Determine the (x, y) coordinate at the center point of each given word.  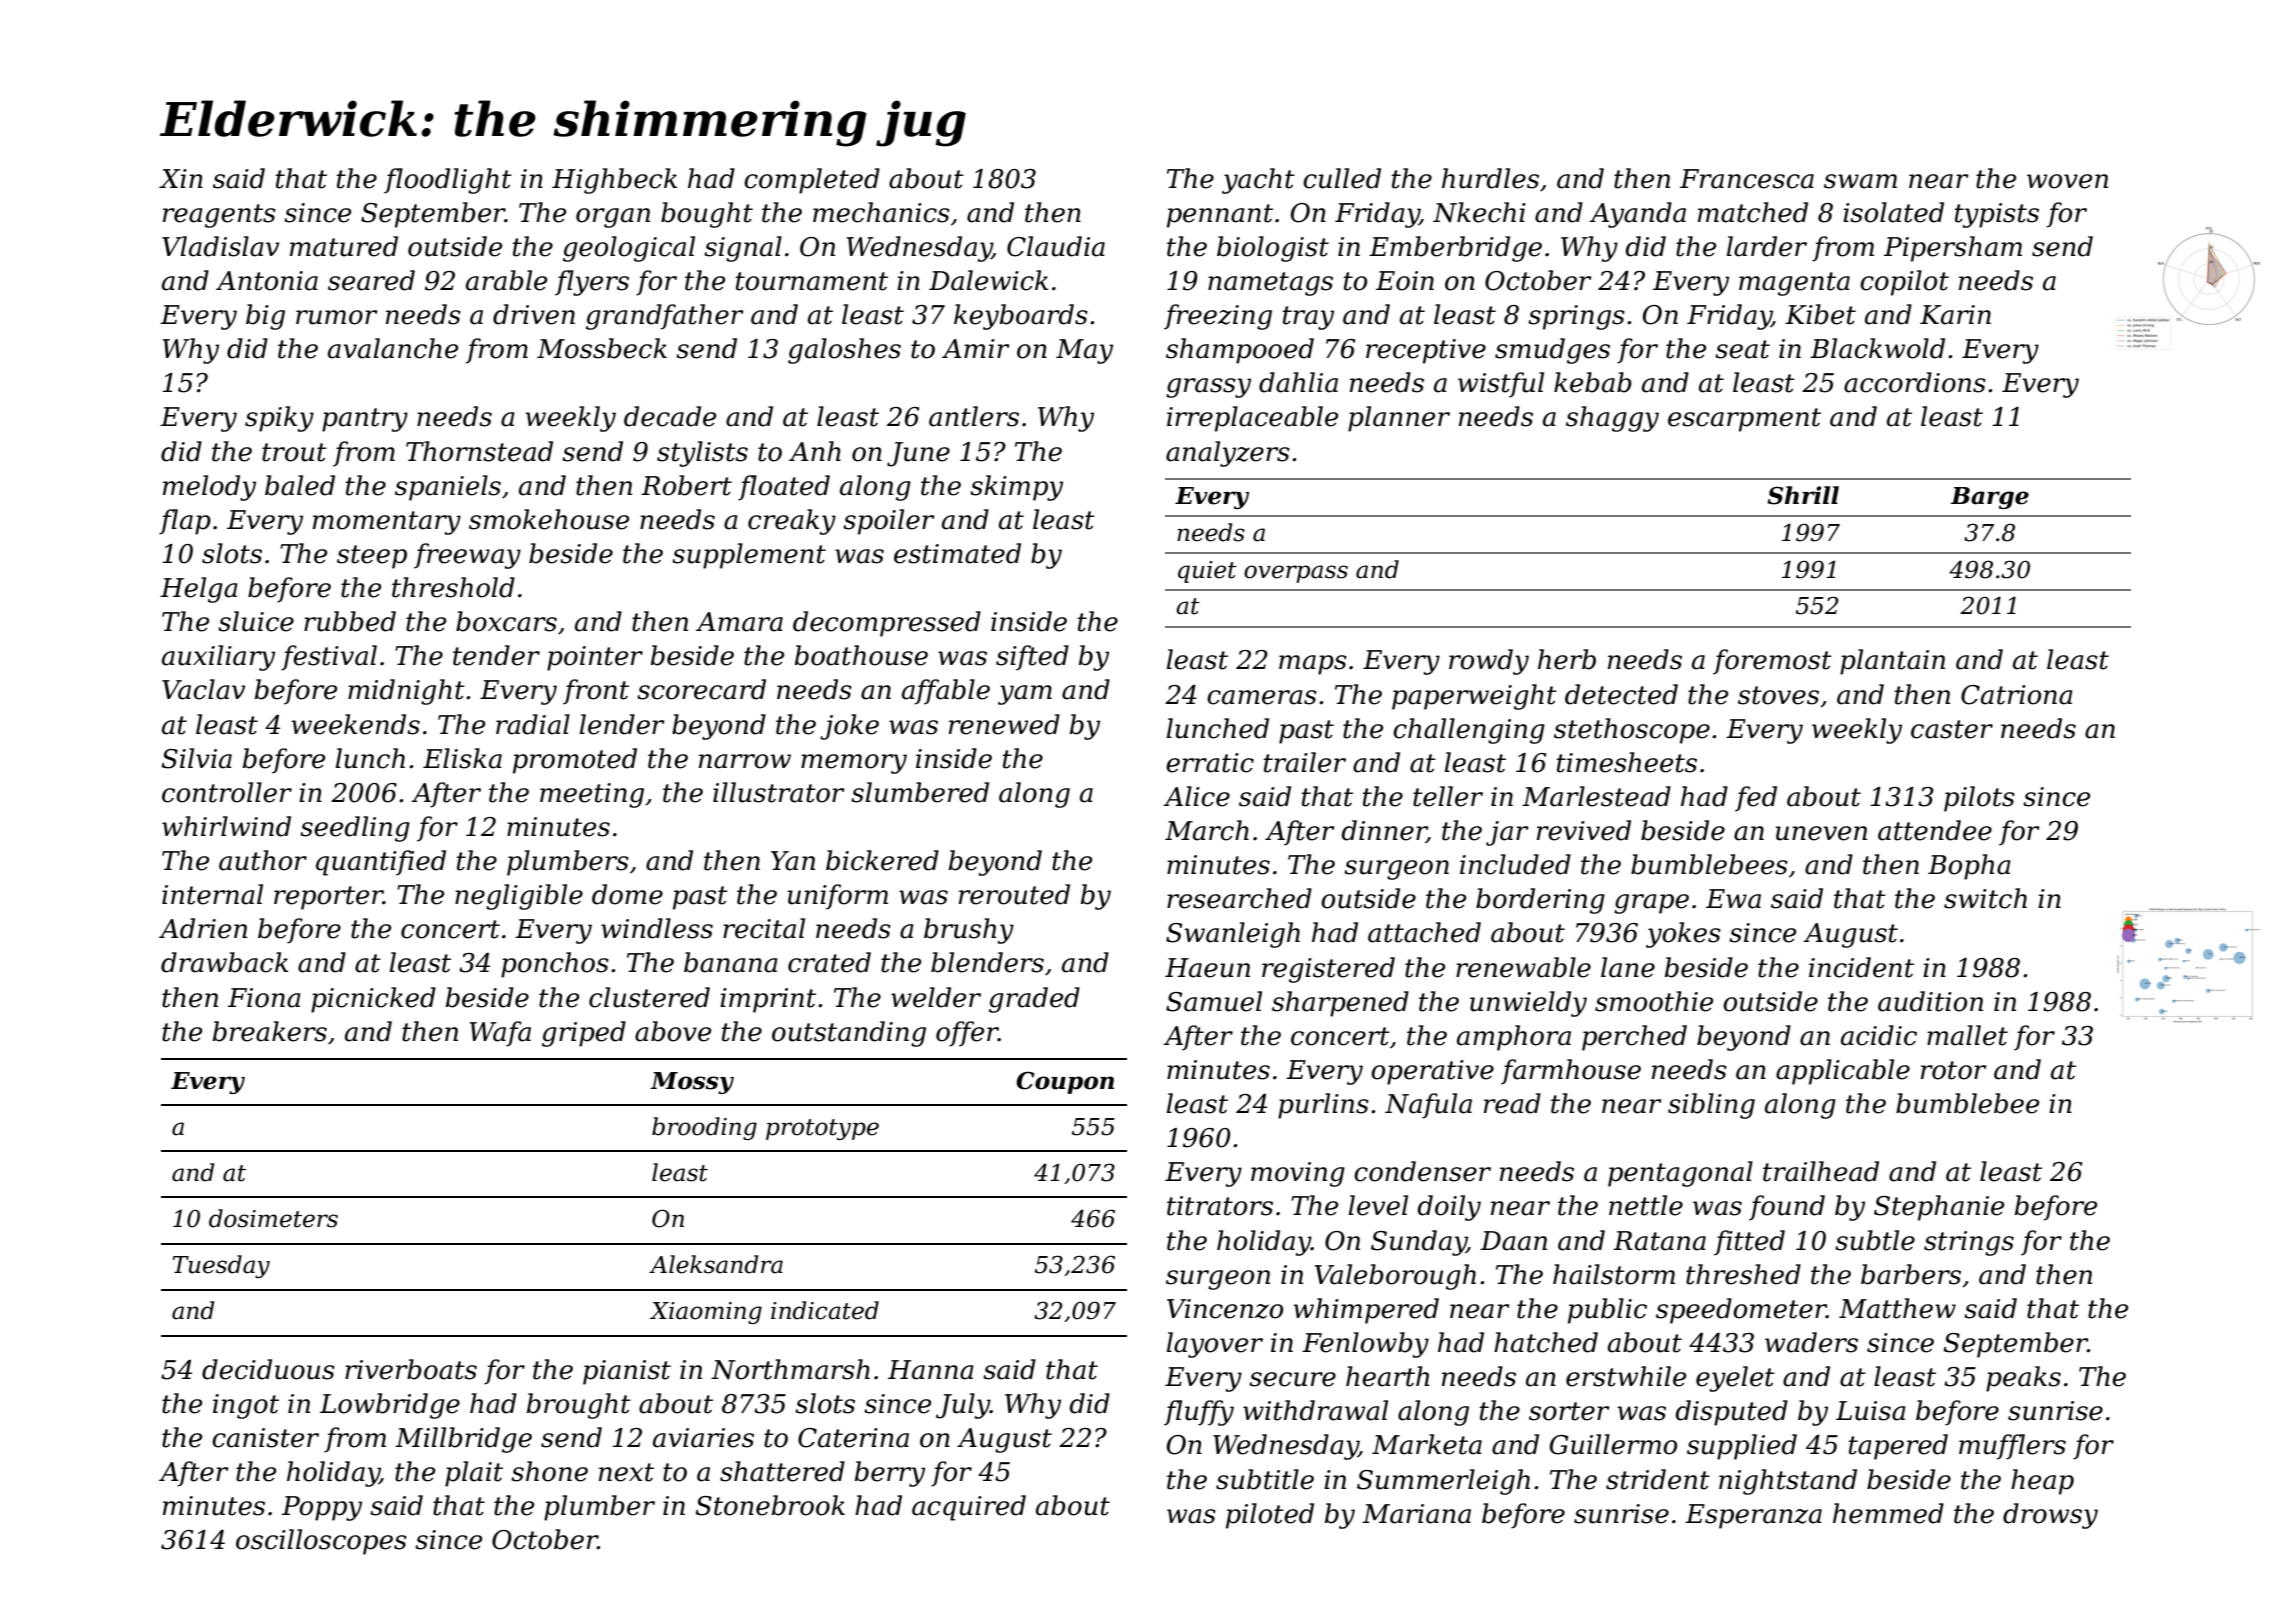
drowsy (2050, 1516)
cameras (1262, 697)
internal (212, 894)
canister (265, 1438)
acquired (969, 1508)
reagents (219, 216)
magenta (1794, 284)
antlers (974, 416)
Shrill (1803, 495)
